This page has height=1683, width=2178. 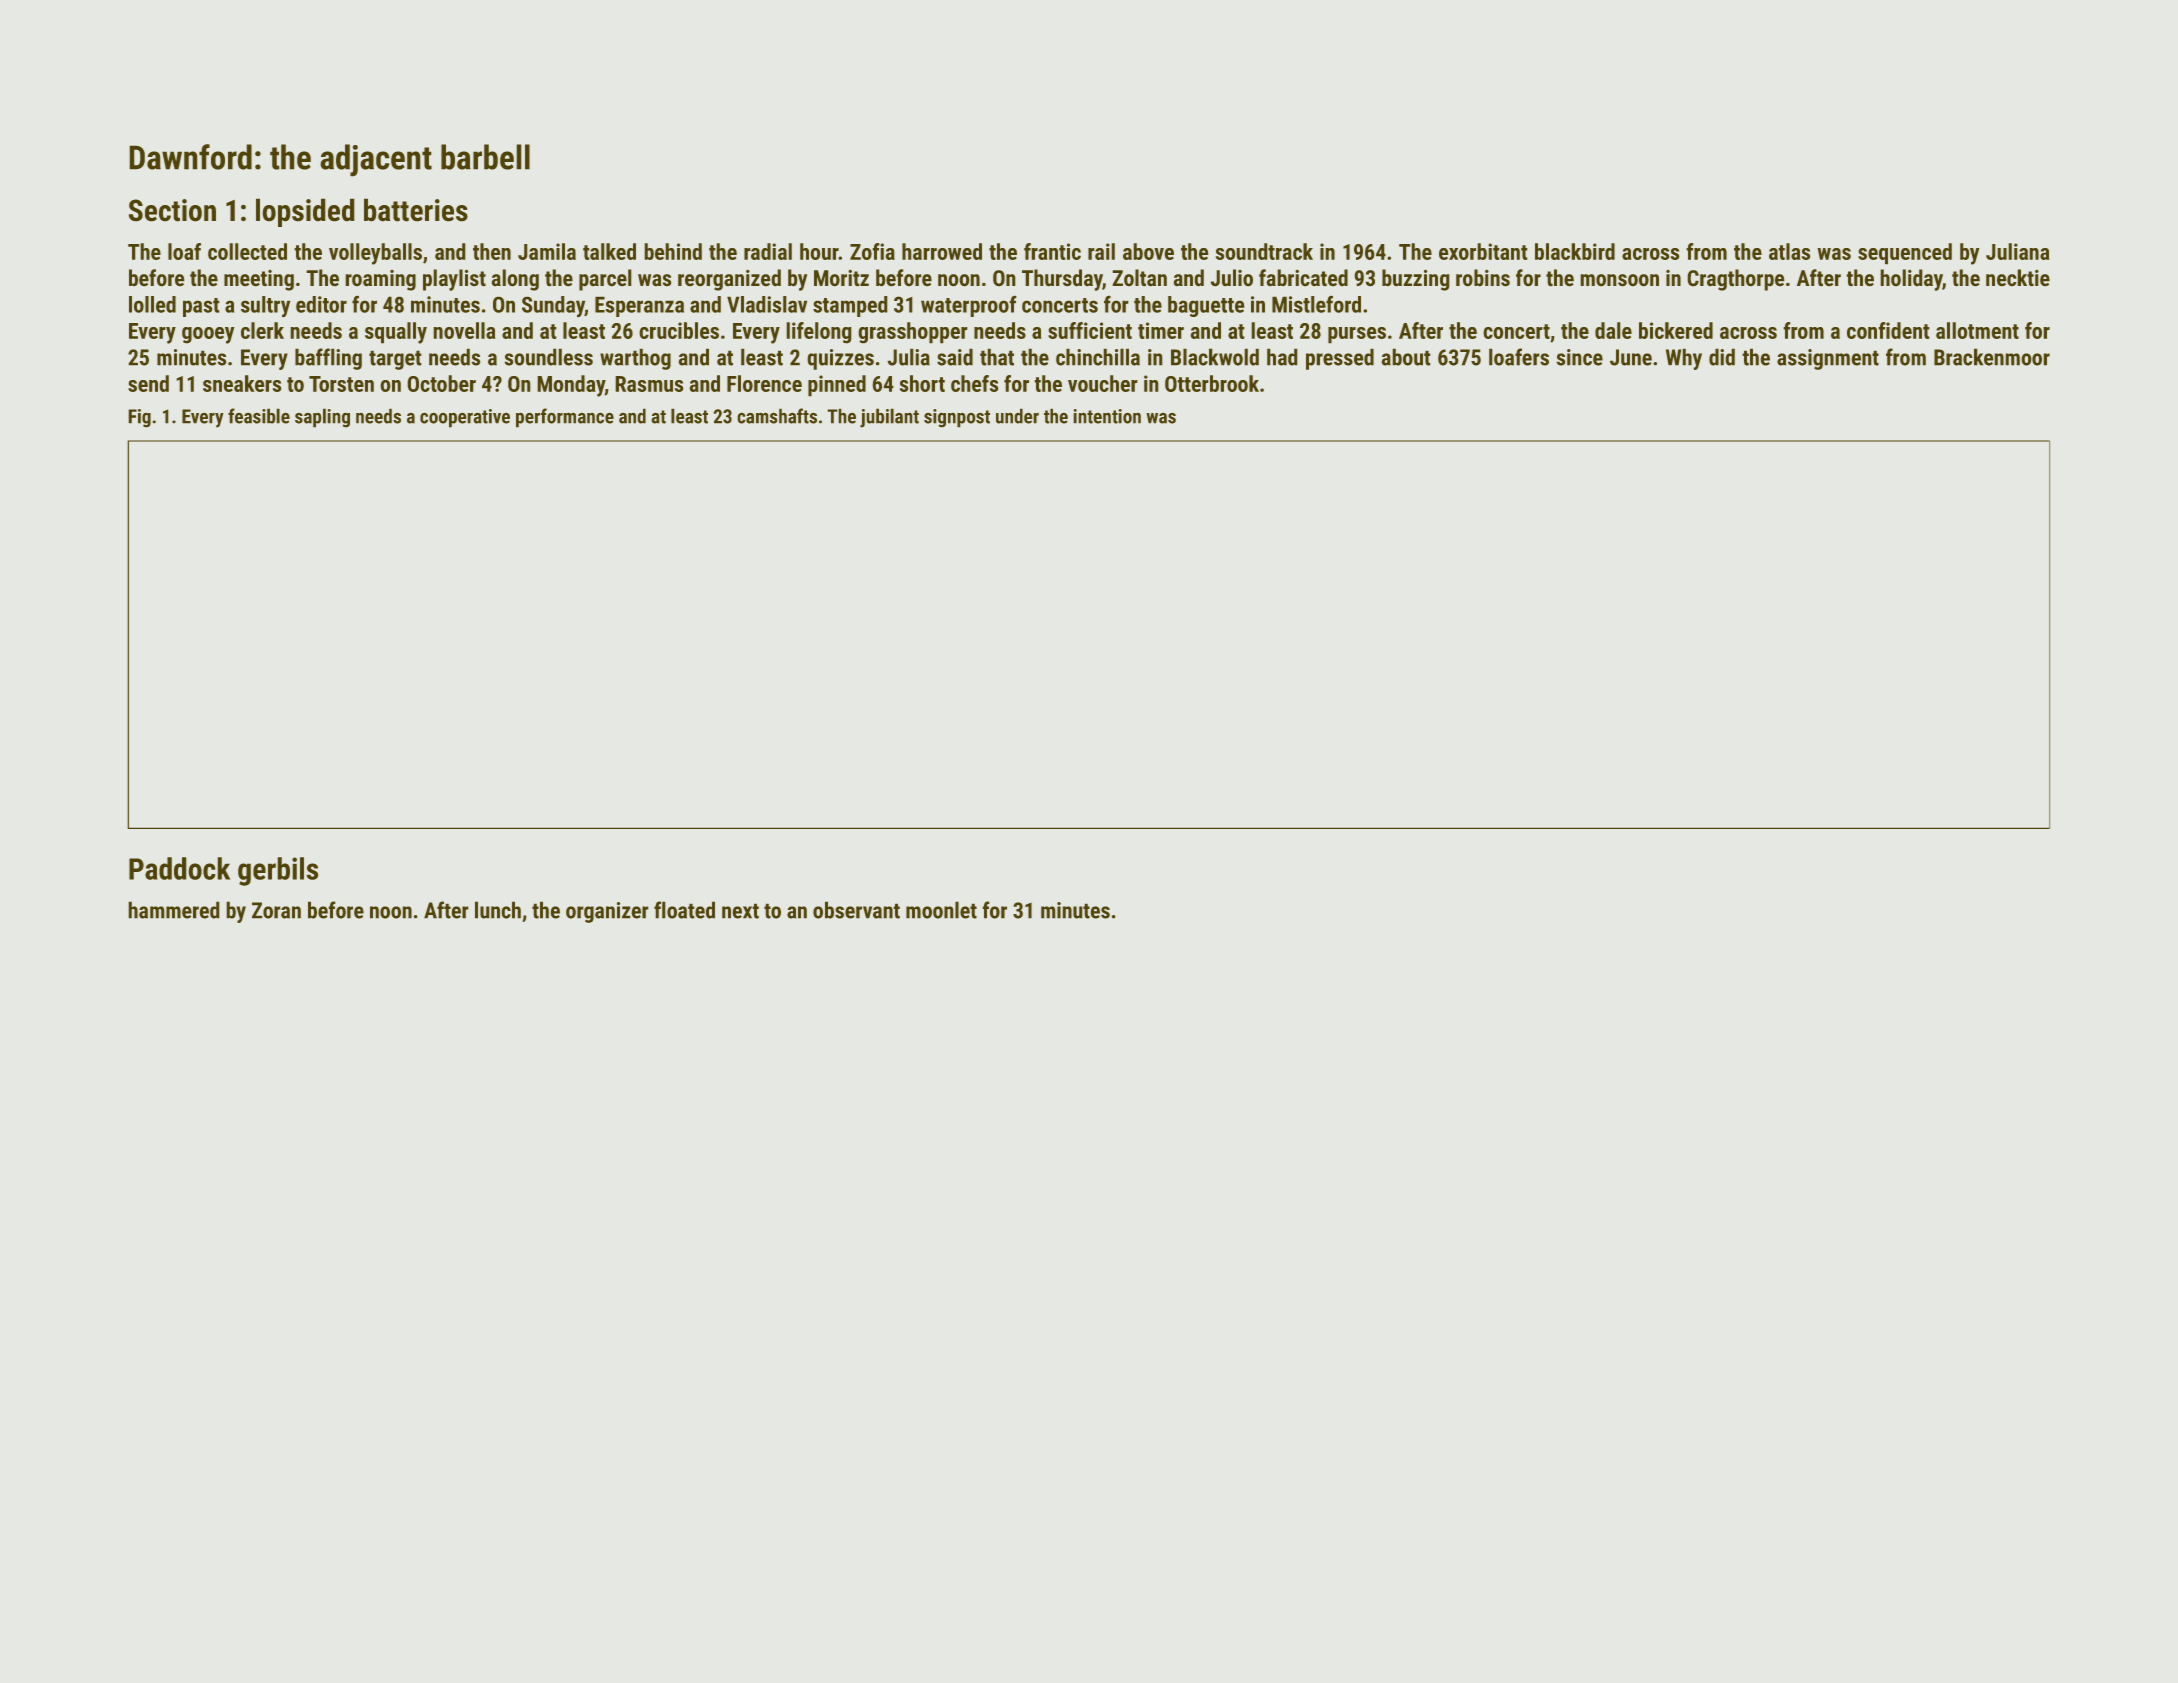 What do you see at coordinates (1107, 416) in the page?
I see `intention` at bounding box center [1107, 416].
